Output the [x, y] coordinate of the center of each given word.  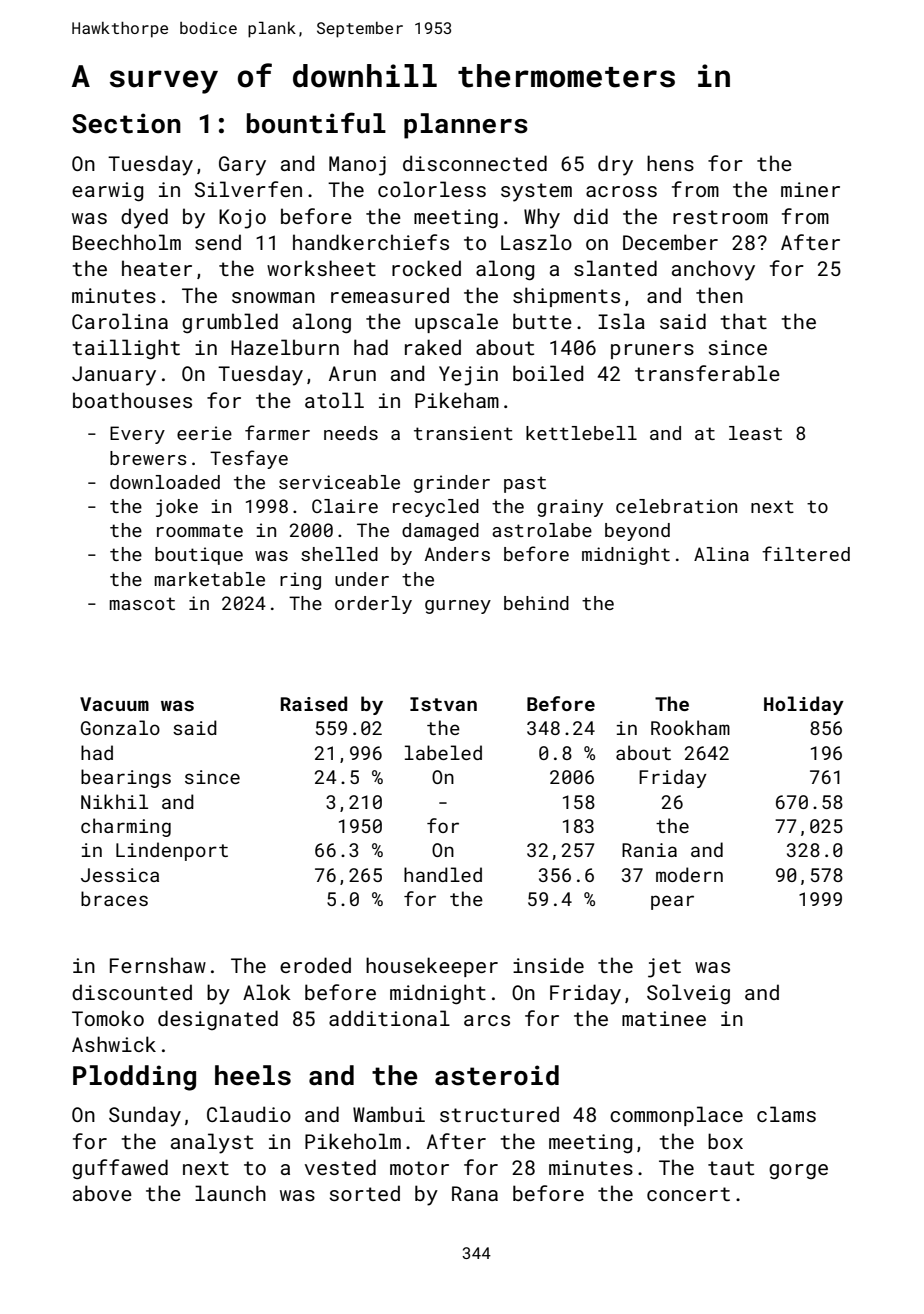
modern [689, 874]
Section [126, 123]
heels [253, 1075]
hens [670, 163]
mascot [142, 603]
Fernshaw [158, 965]
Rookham [690, 727]
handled [443, 874]
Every [137, 435]
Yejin [468, 376]
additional [389, 1018]
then [719, 295]
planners [466, 126]
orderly [373, 605]
